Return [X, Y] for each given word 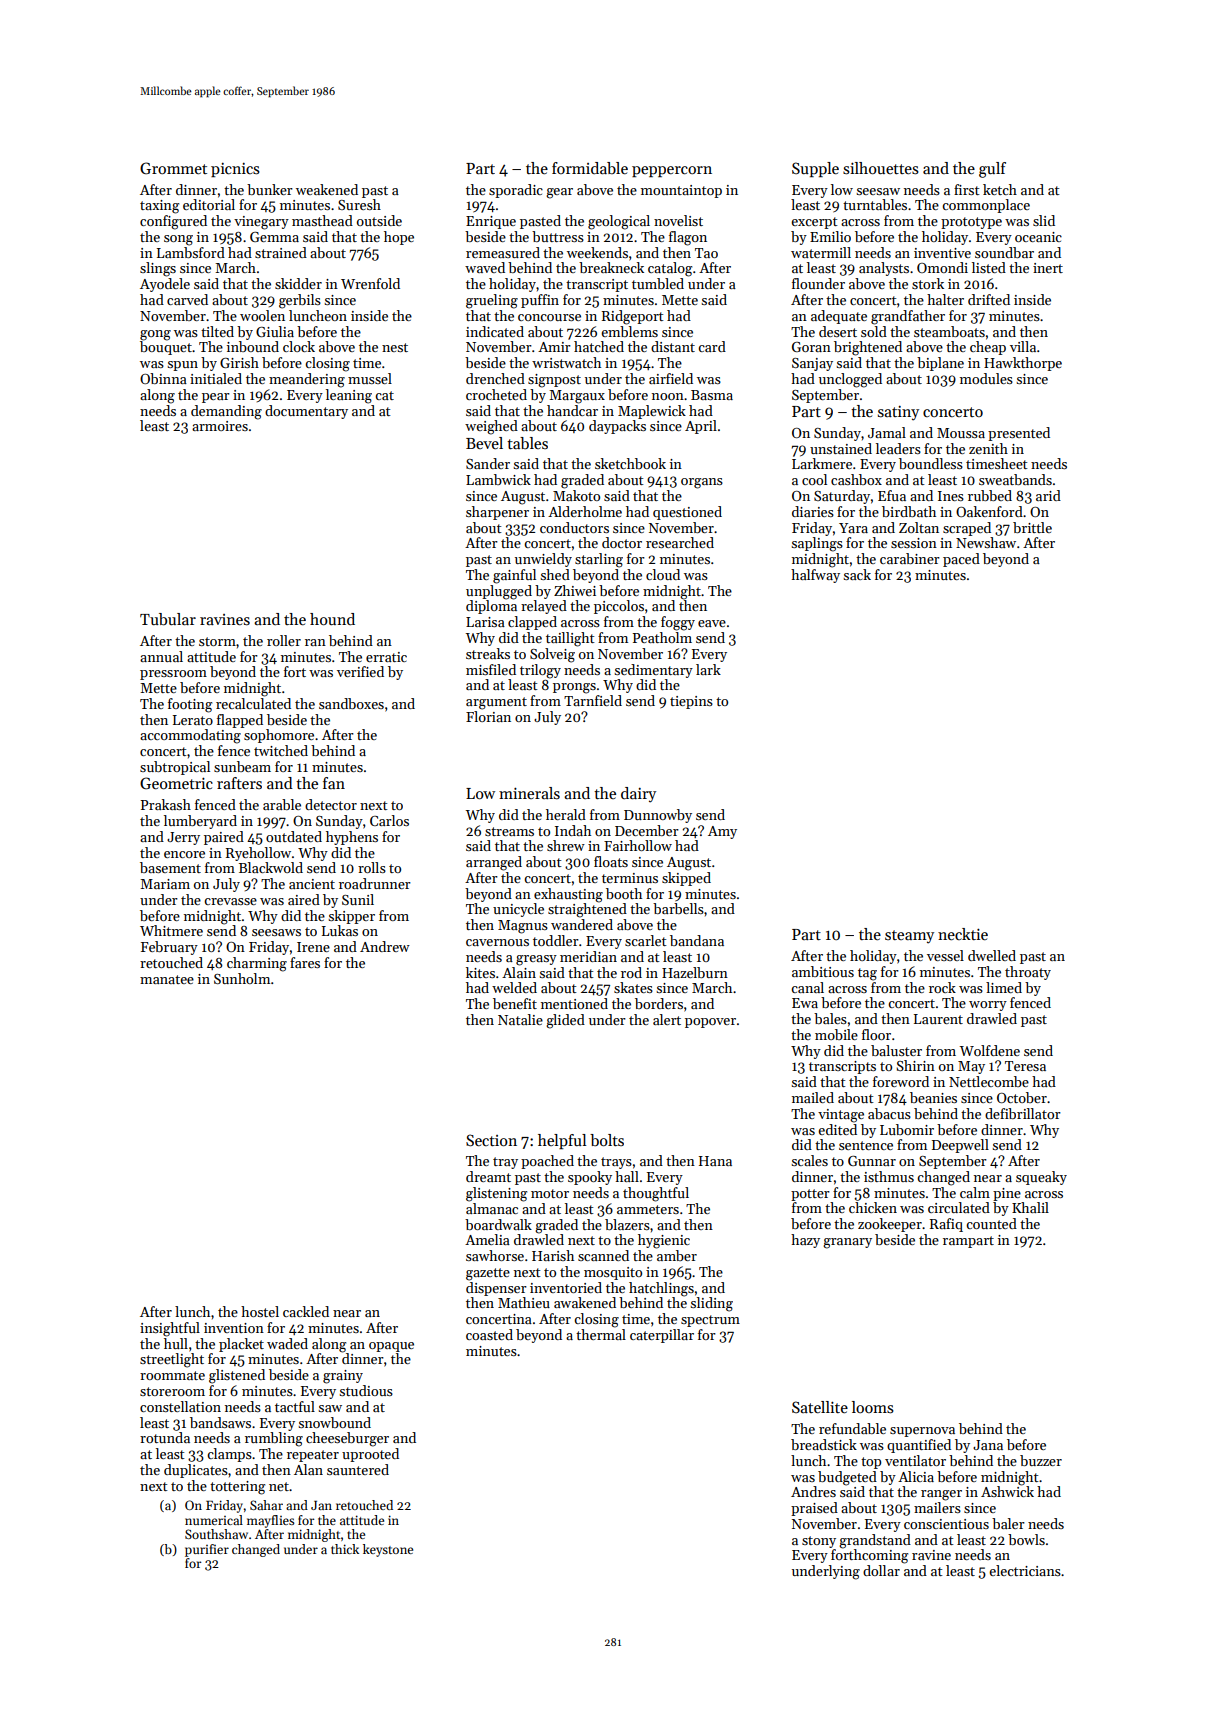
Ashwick [1007, 1491]
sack [857, 574]
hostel [260, 1311]
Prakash [166, 804]
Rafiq [946, 1225]
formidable [590, 168]
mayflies [270, 1521]
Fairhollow [638, 845]
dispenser [496, 1289]
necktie [963, 934]
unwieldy [543, 560]
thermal [601, 1334]
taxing [159, 207]
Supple [815, 169]
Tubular [168, 619]
